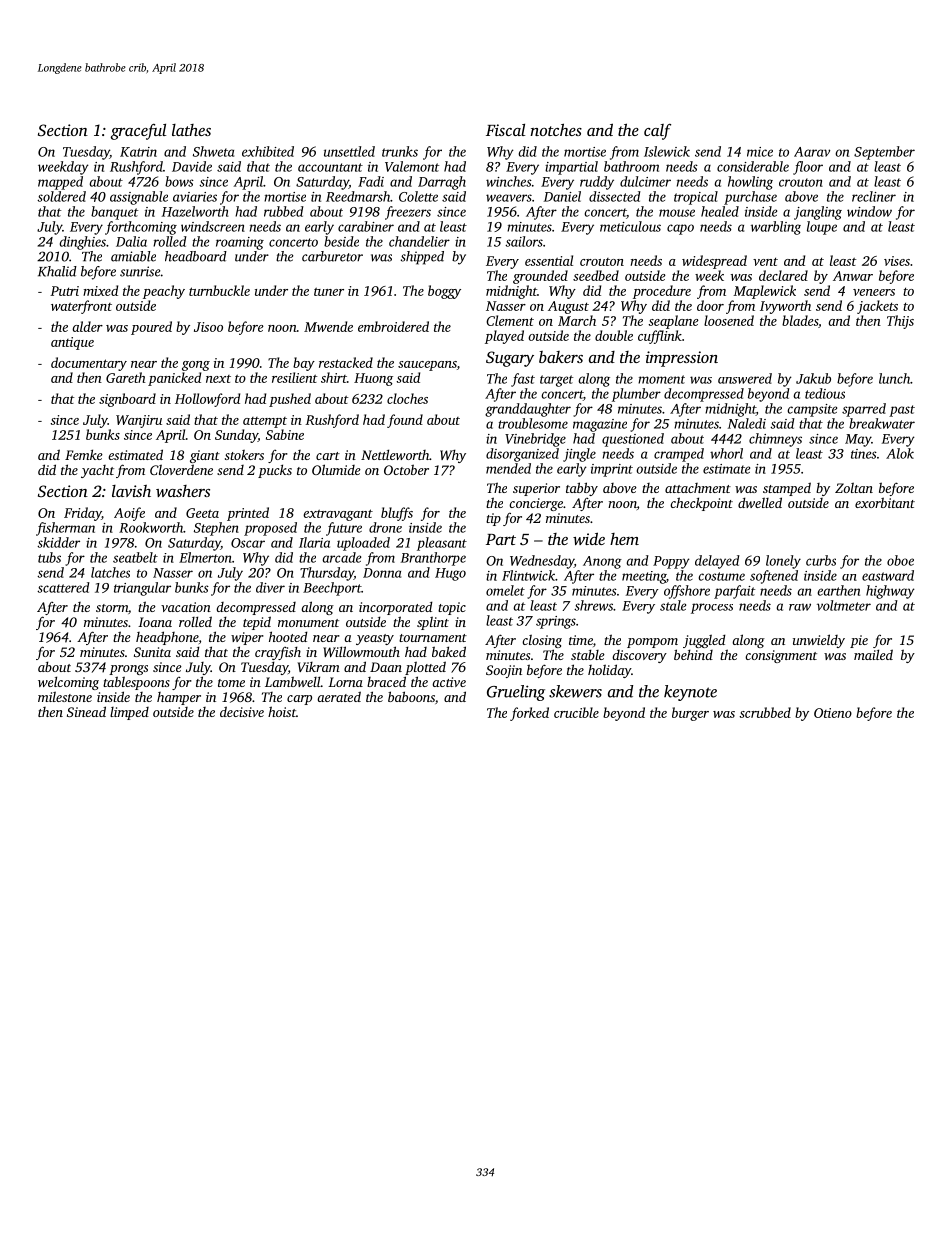 This screenshot has width=952, height=1233. What do you see at coordinates (112, 608) in the screenshot?
I see `storm` at bounding box center [112, 608].
